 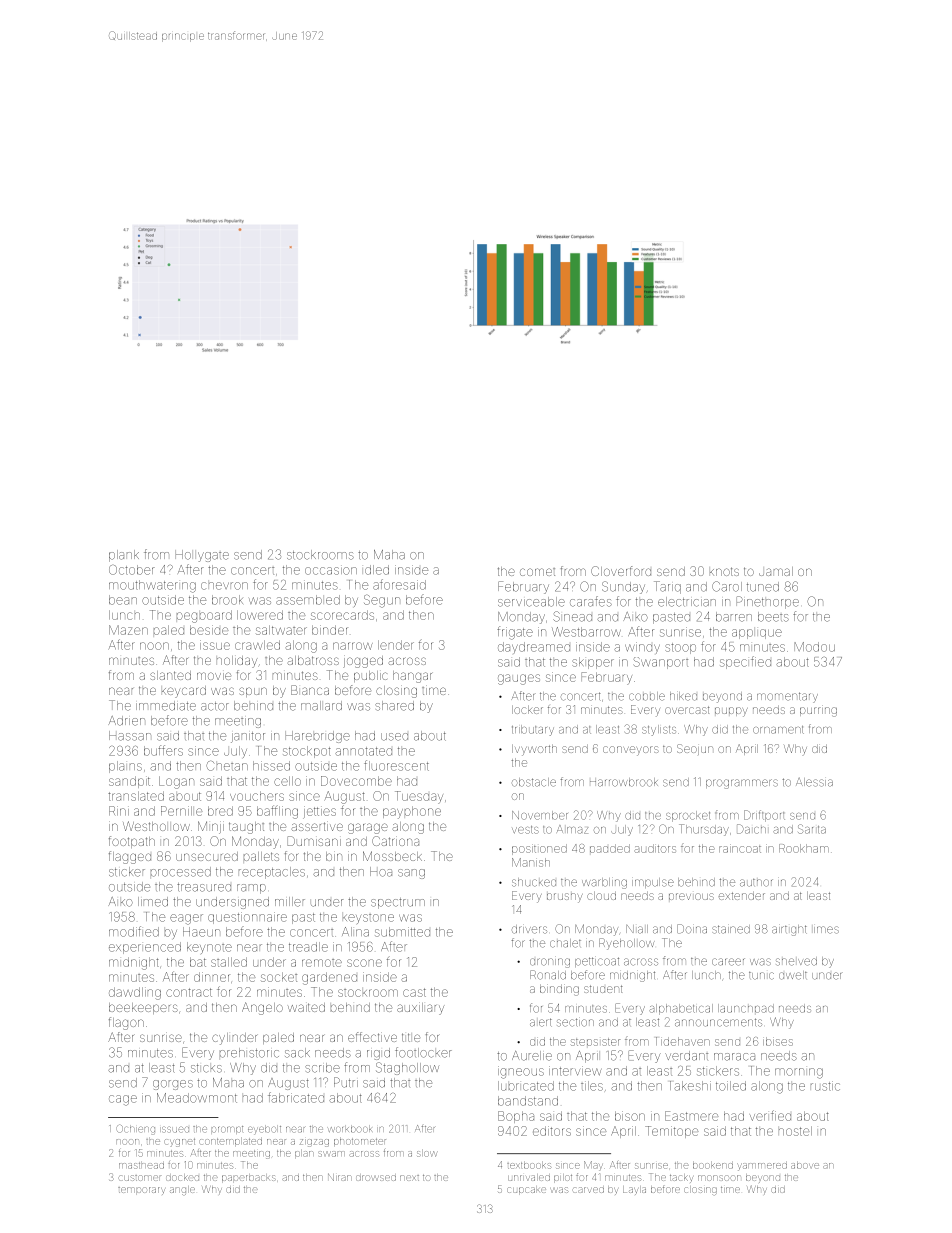 What do you see at coordinates (537, 572) in the screenshot?
I see `comet` at bounding box center [537, 572].
